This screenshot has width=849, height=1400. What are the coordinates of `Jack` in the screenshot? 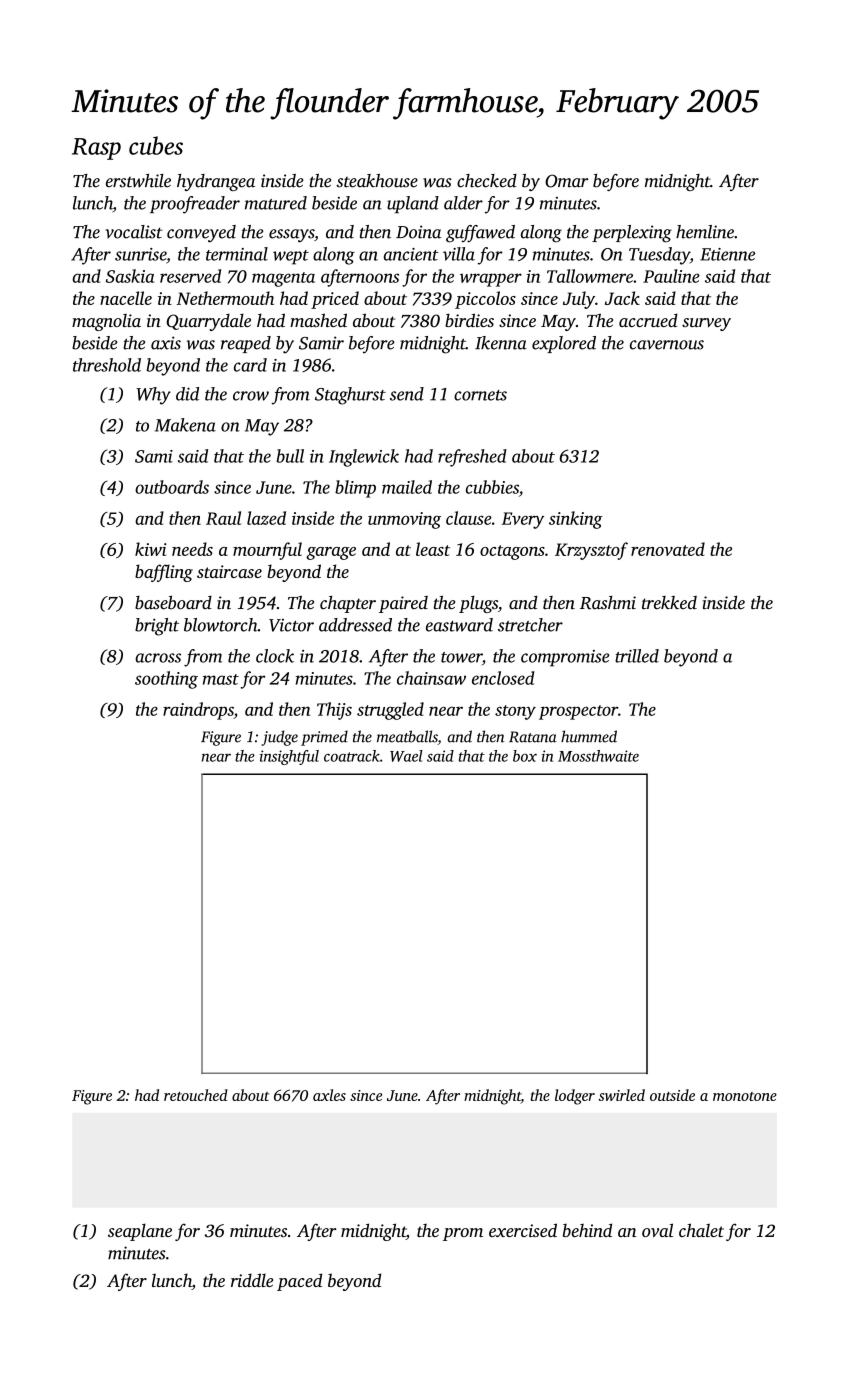 It's located at (622, 298).
